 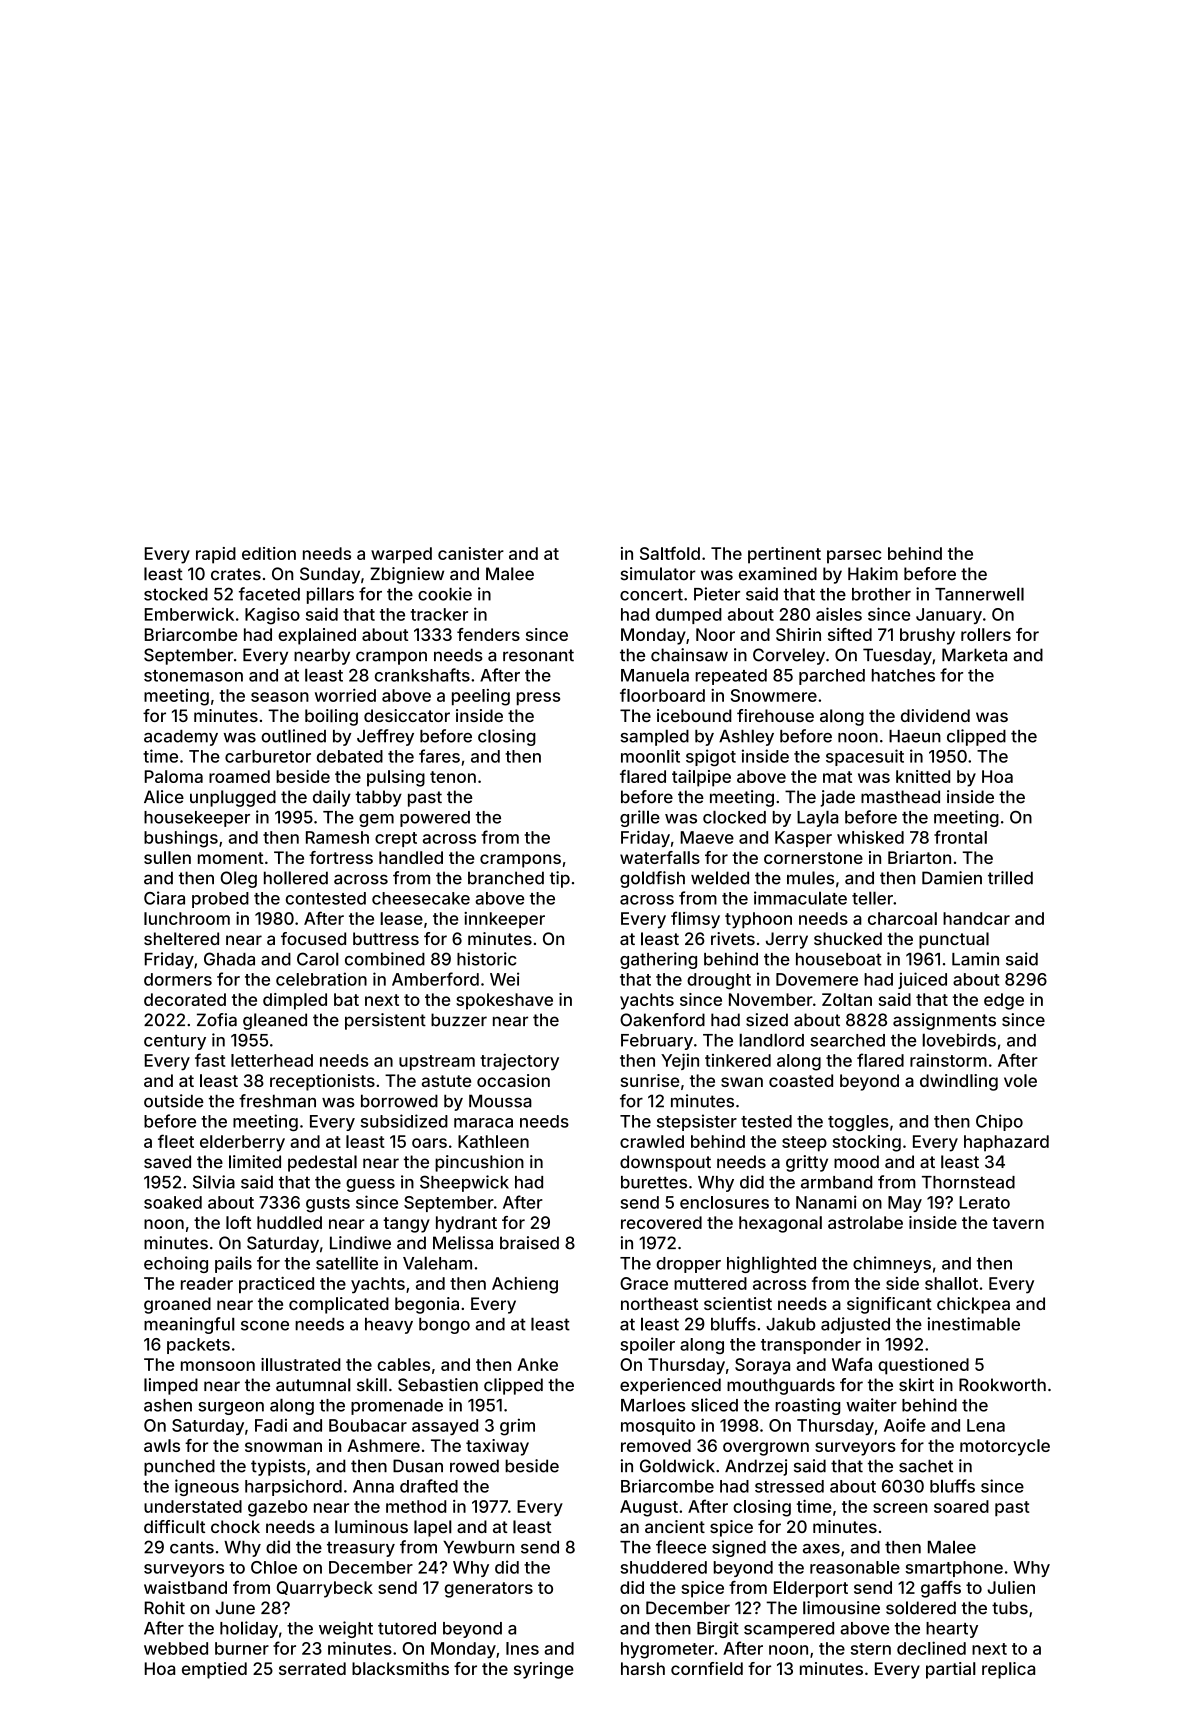 What do you see at coordinates (724, 1202) in the screenshot?
I see `enclosures` at bounding box center [724, 1202].
